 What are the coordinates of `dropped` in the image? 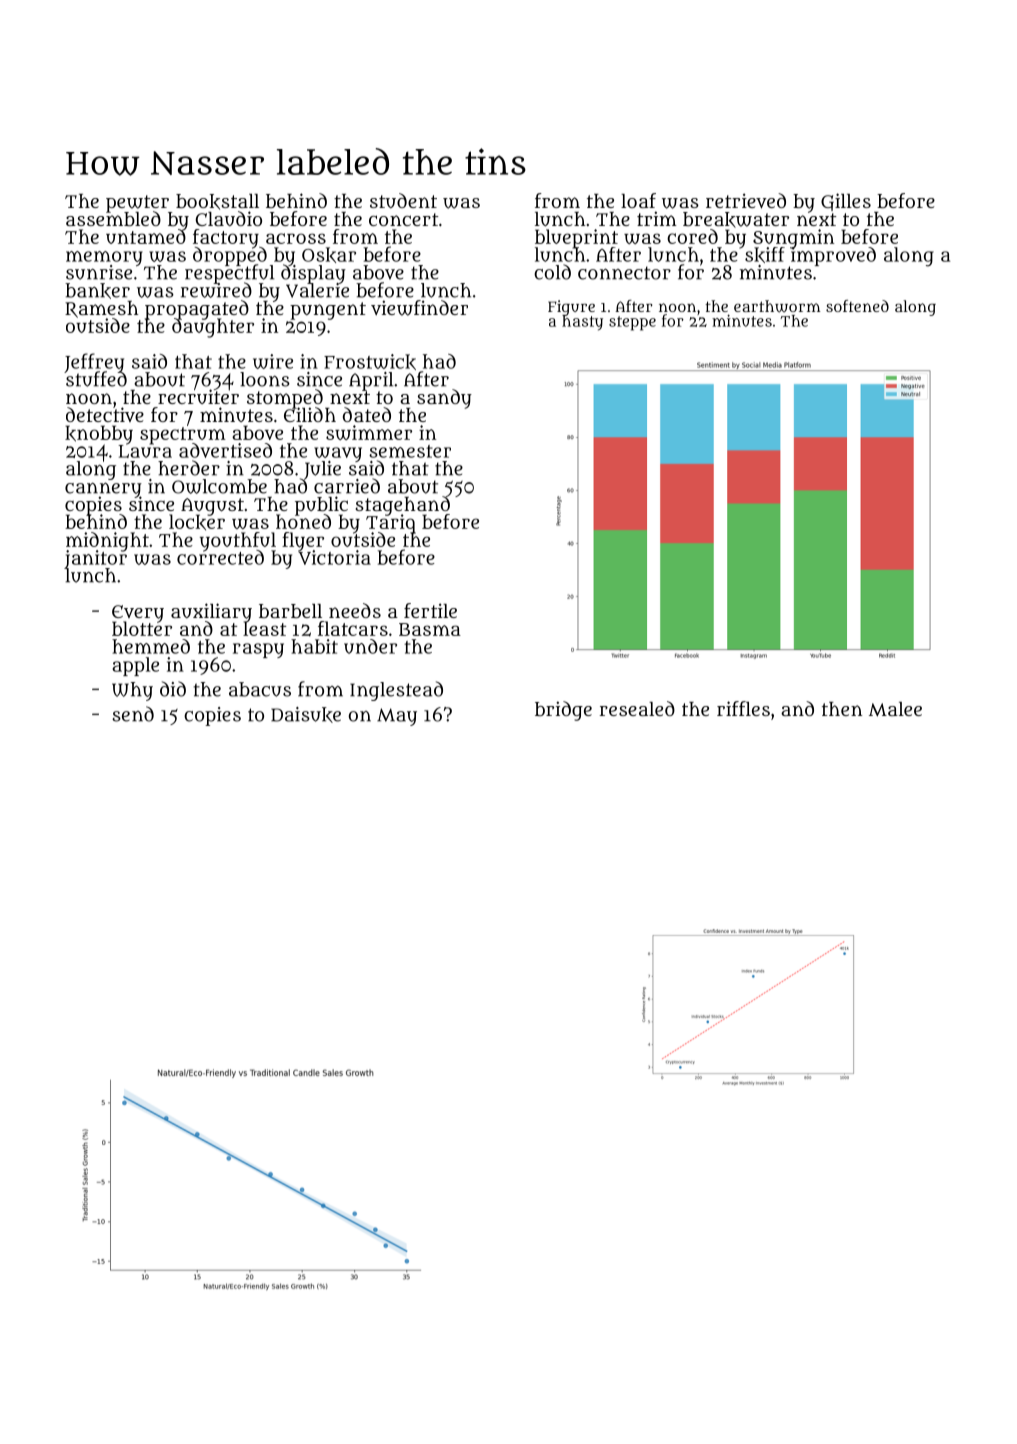 It's located at (230, 256).
